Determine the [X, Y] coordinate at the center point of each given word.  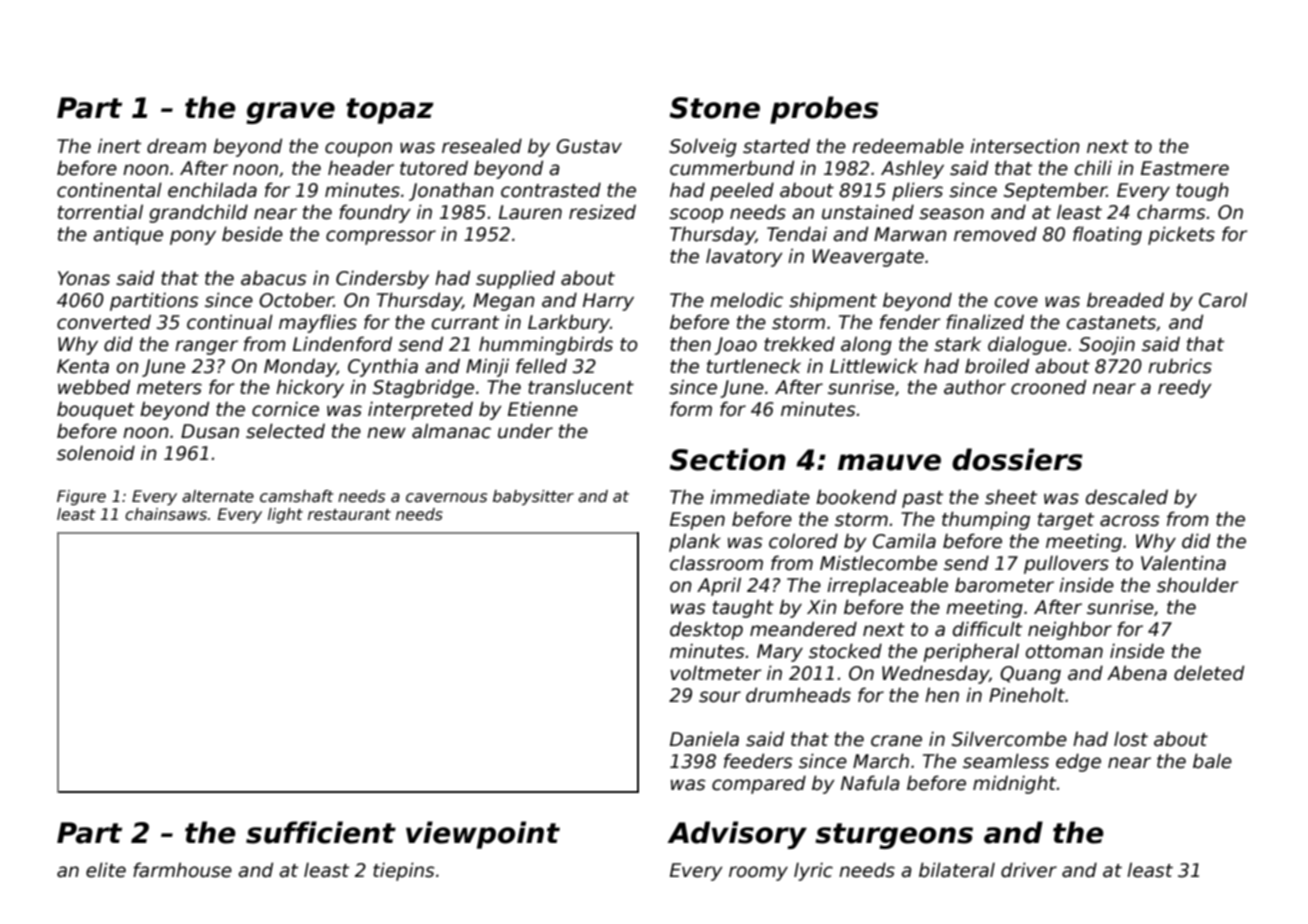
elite [106, 870]
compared [759, 784]
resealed [482, 146]
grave [290, 113]
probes [824, 110]
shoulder [1197, 585]
